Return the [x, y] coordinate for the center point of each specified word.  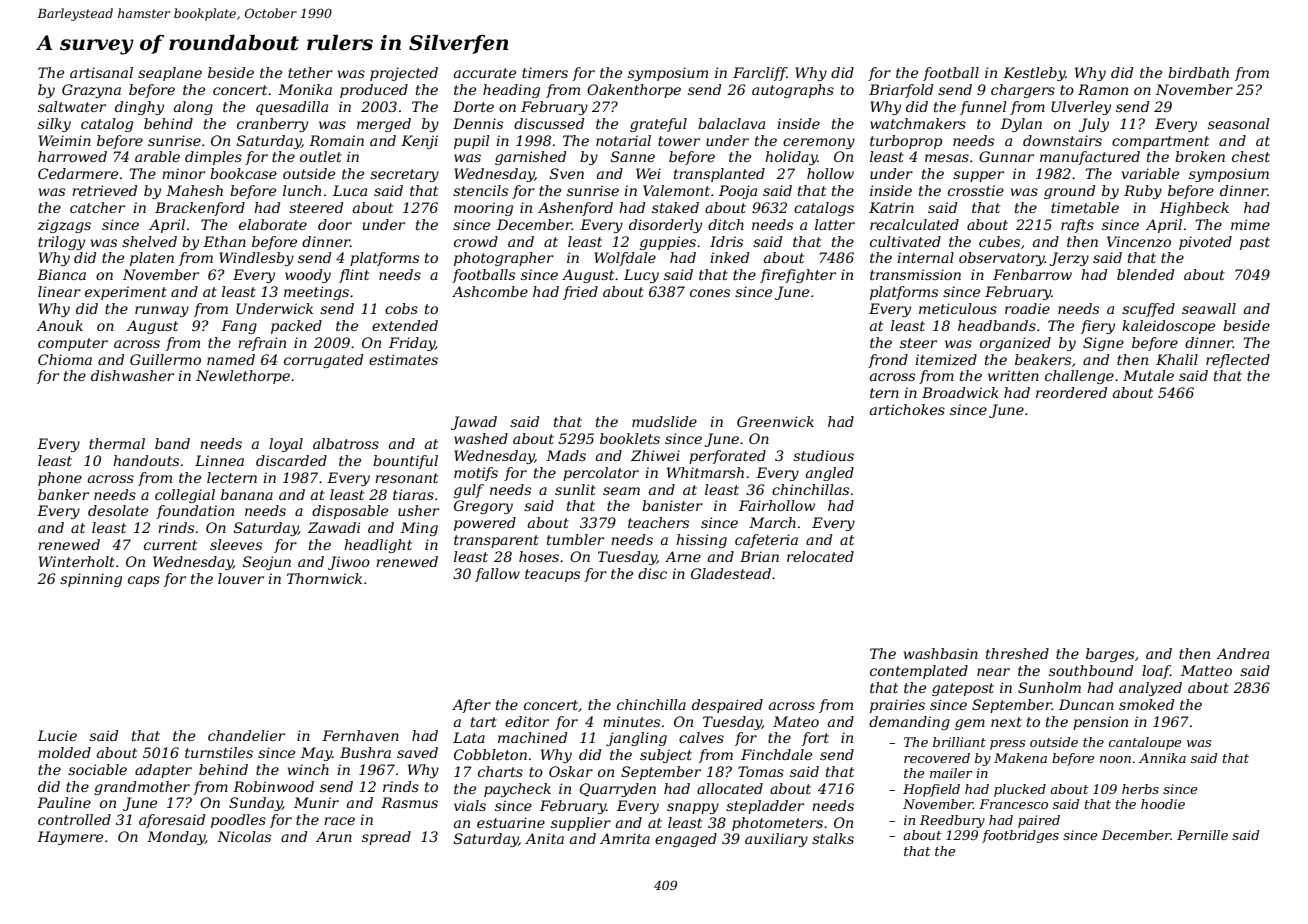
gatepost [963, 689]
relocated [820, 556]
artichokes [907, 409]
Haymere [70, 838]
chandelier [246, 735]
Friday [412, 344]
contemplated [919, 672]
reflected [1238, 361]
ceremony [819, 143]
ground [1069, 192]
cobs [401, 308]
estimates [403, 359]
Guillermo [165, 359]
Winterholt [77, 561]
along [193, 108]
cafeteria [766, 541]
